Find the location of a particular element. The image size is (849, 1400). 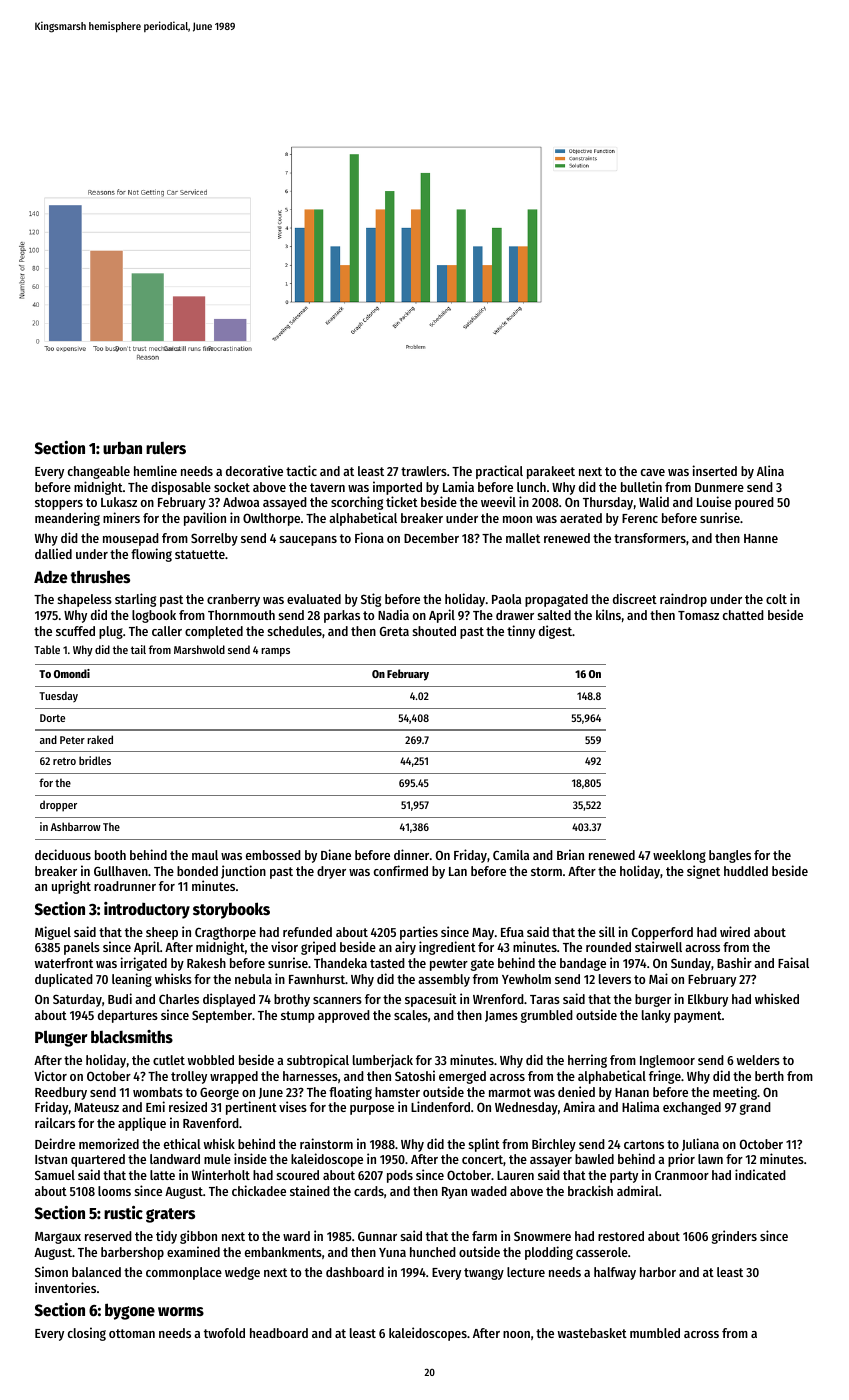

Dorte is located at coordinates (52, 718).
